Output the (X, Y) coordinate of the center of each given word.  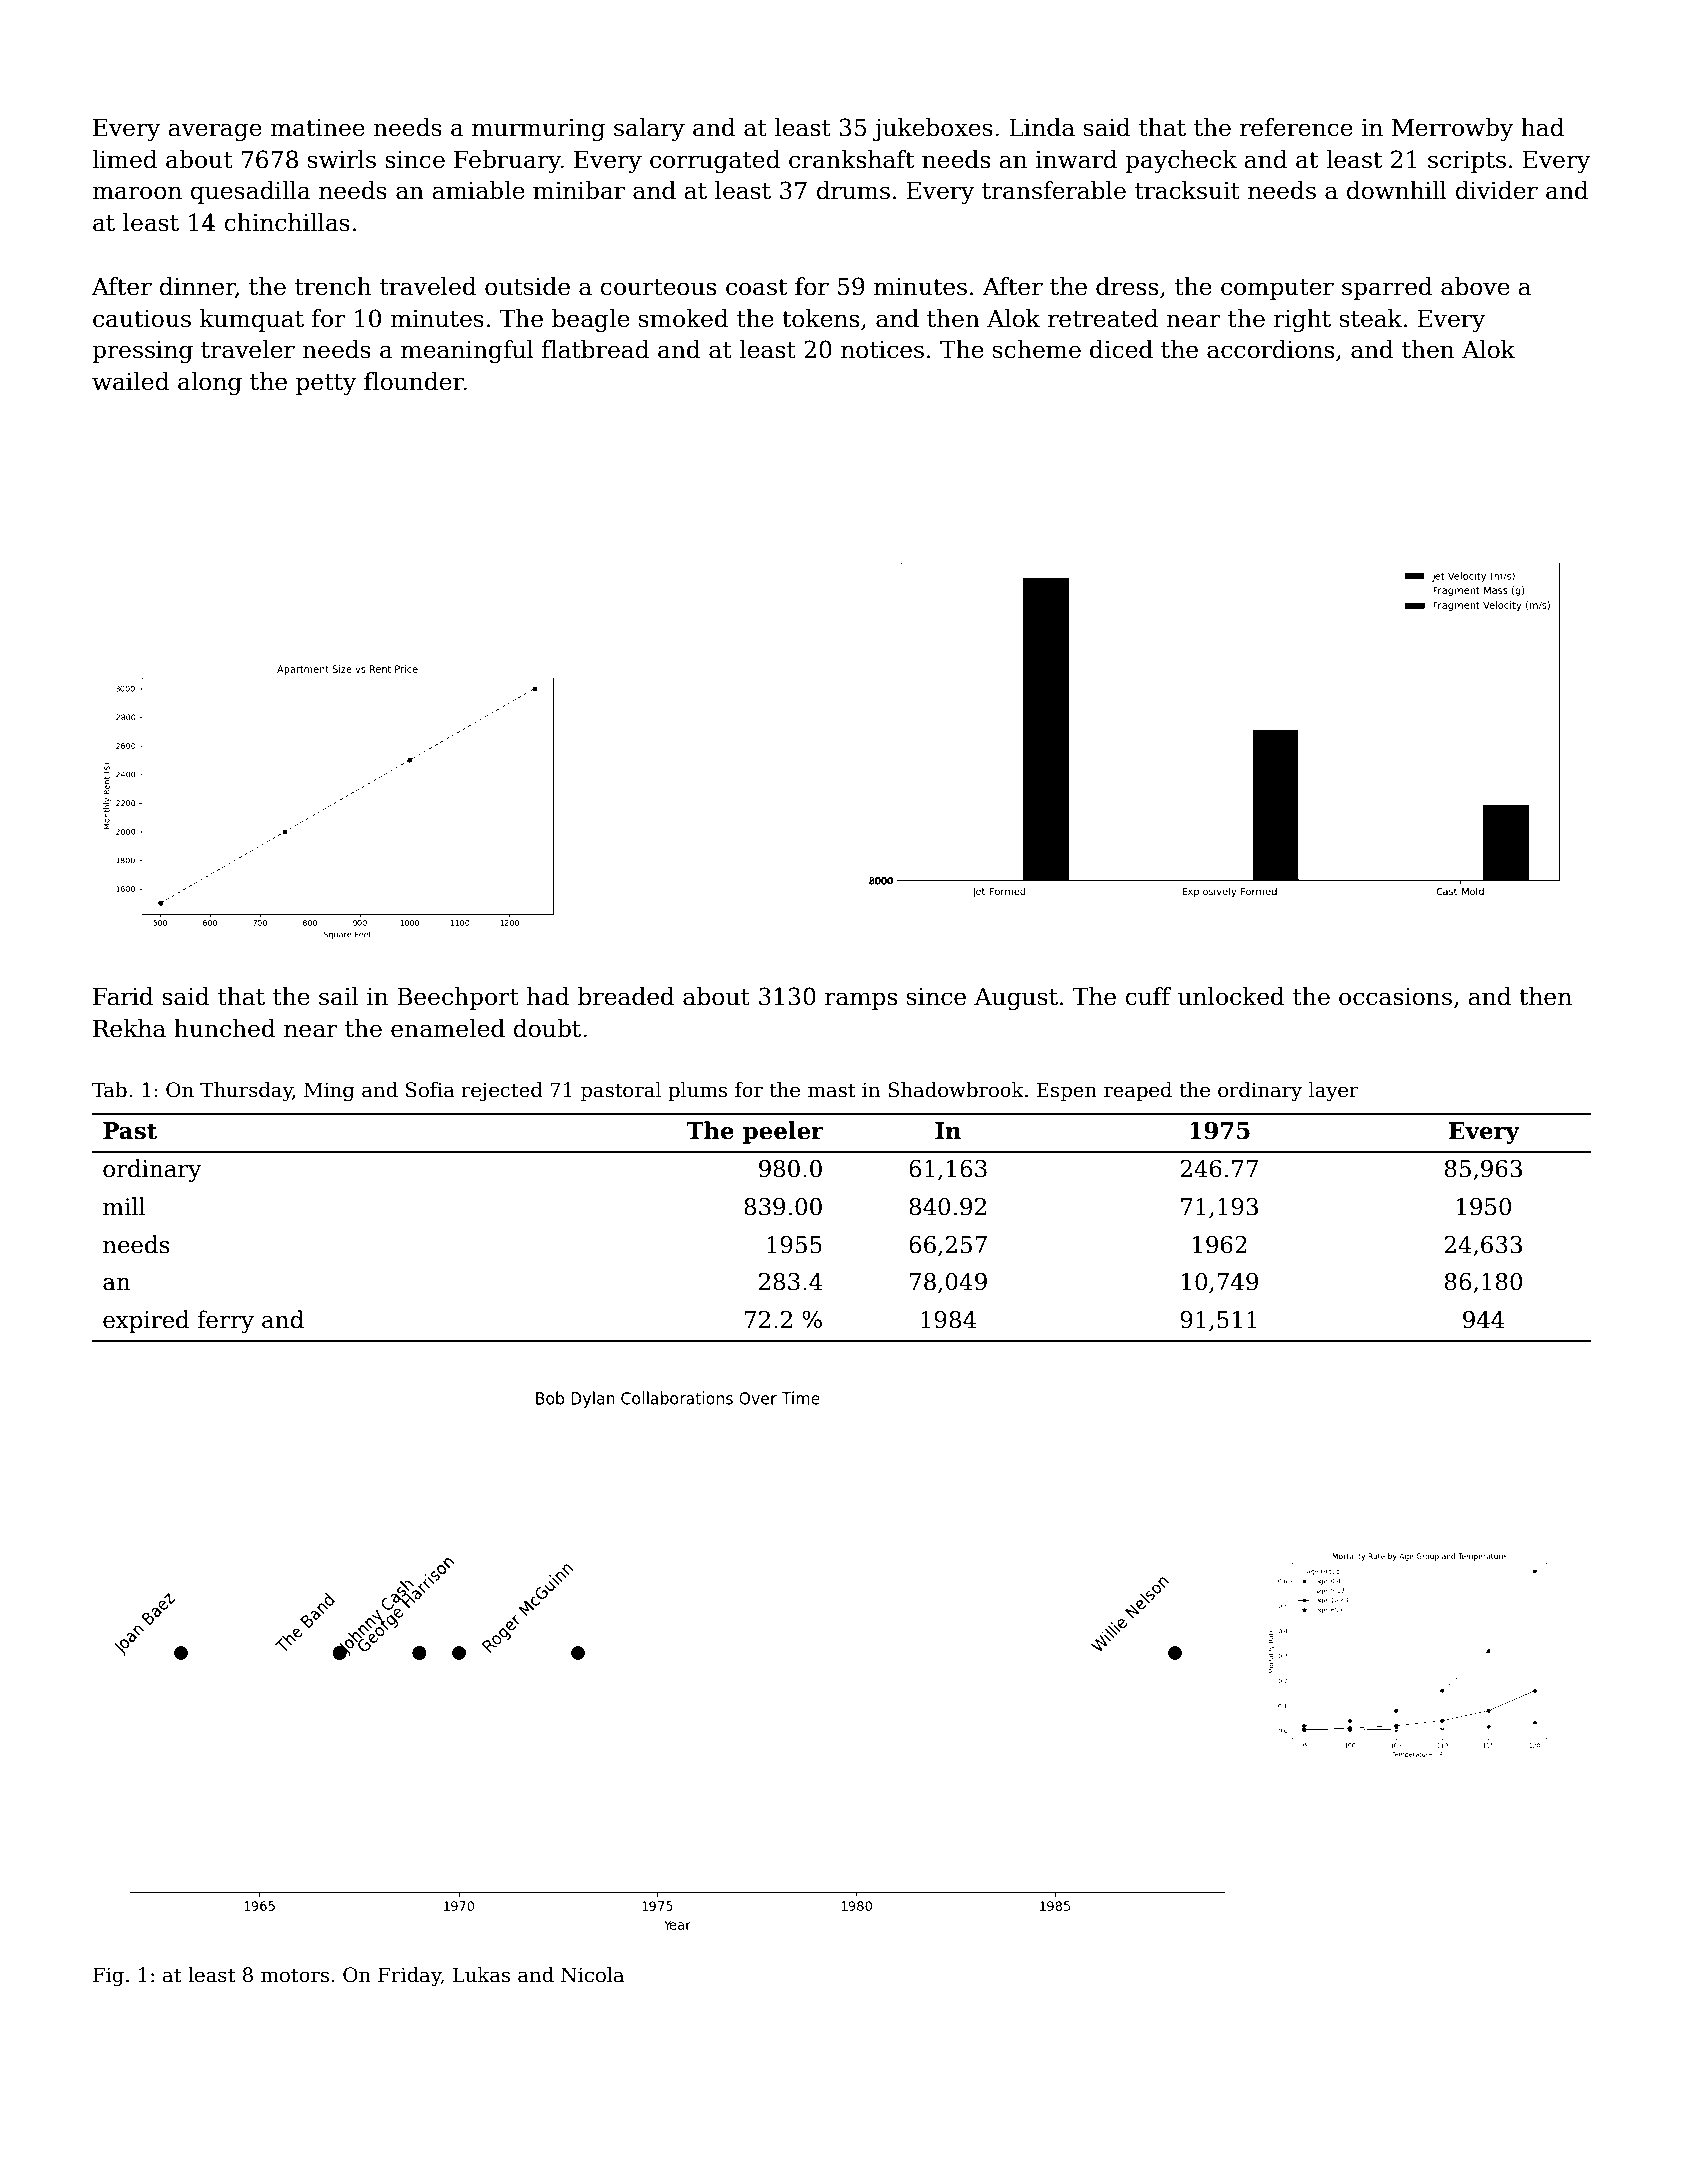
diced (1121, 349)
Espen (1066, 1091)
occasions (1395, 997)
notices (882, 350)
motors (295, 1976)
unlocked (1231, 996)
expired (146, 1321)
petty (326, 384)
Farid (123, 996)
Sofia (430, 1090)
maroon (137, 193)
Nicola (592, 1975)
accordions (1270, 349)
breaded (626, 996)
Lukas (481, 1975)
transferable (1054, 190)
